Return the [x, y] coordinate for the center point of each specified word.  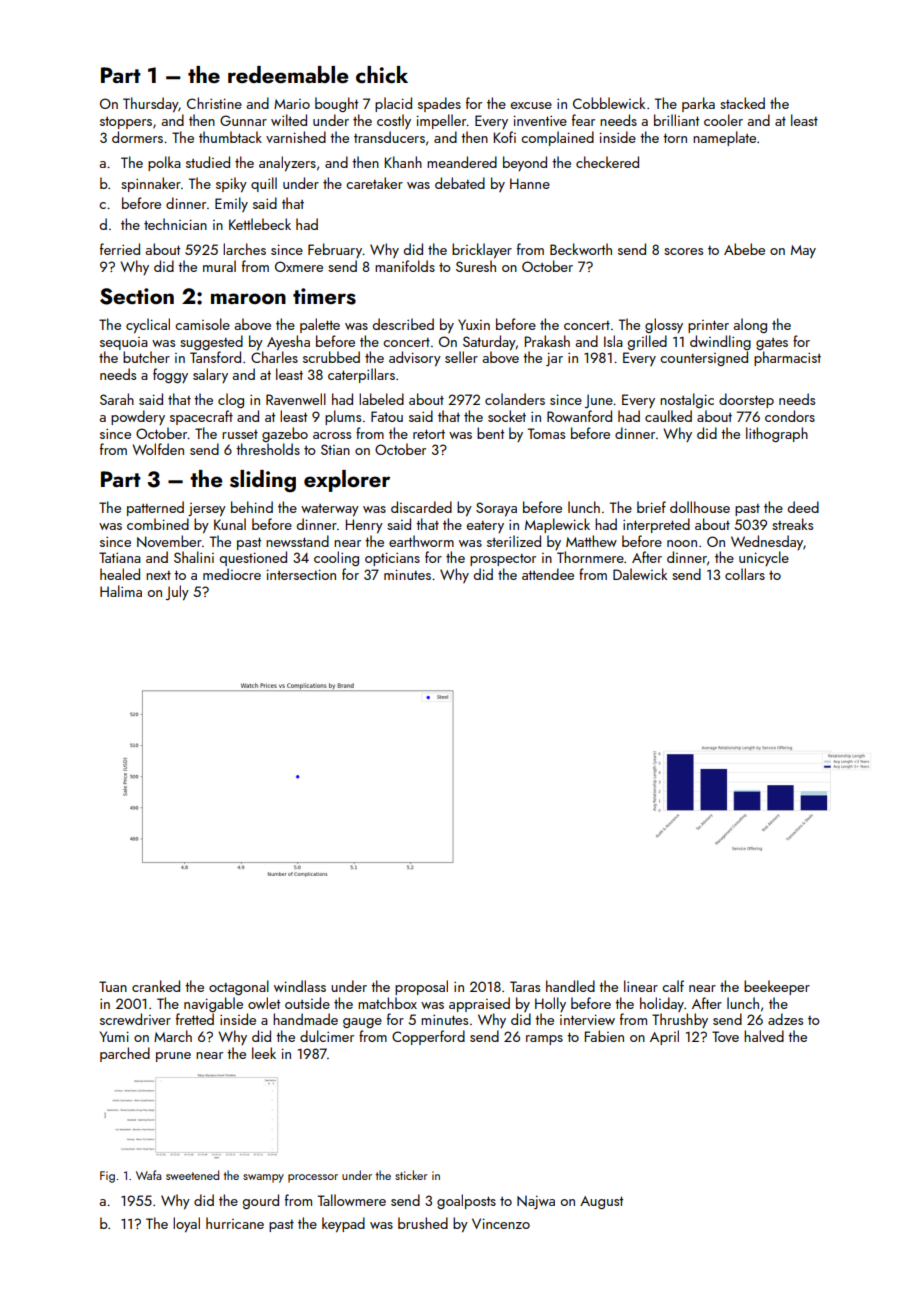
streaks [792, 524]
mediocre [232, 574]
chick [382, 74]
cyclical [148, 325]
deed [803, 507]
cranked [156, 986]
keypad [343, 1224]
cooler [723, 120]
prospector [503, 560]
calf [673, 986]
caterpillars [361, 375]
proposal [421, 987]
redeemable [288, 74]
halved [764, 1036]
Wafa [148, 1175]
